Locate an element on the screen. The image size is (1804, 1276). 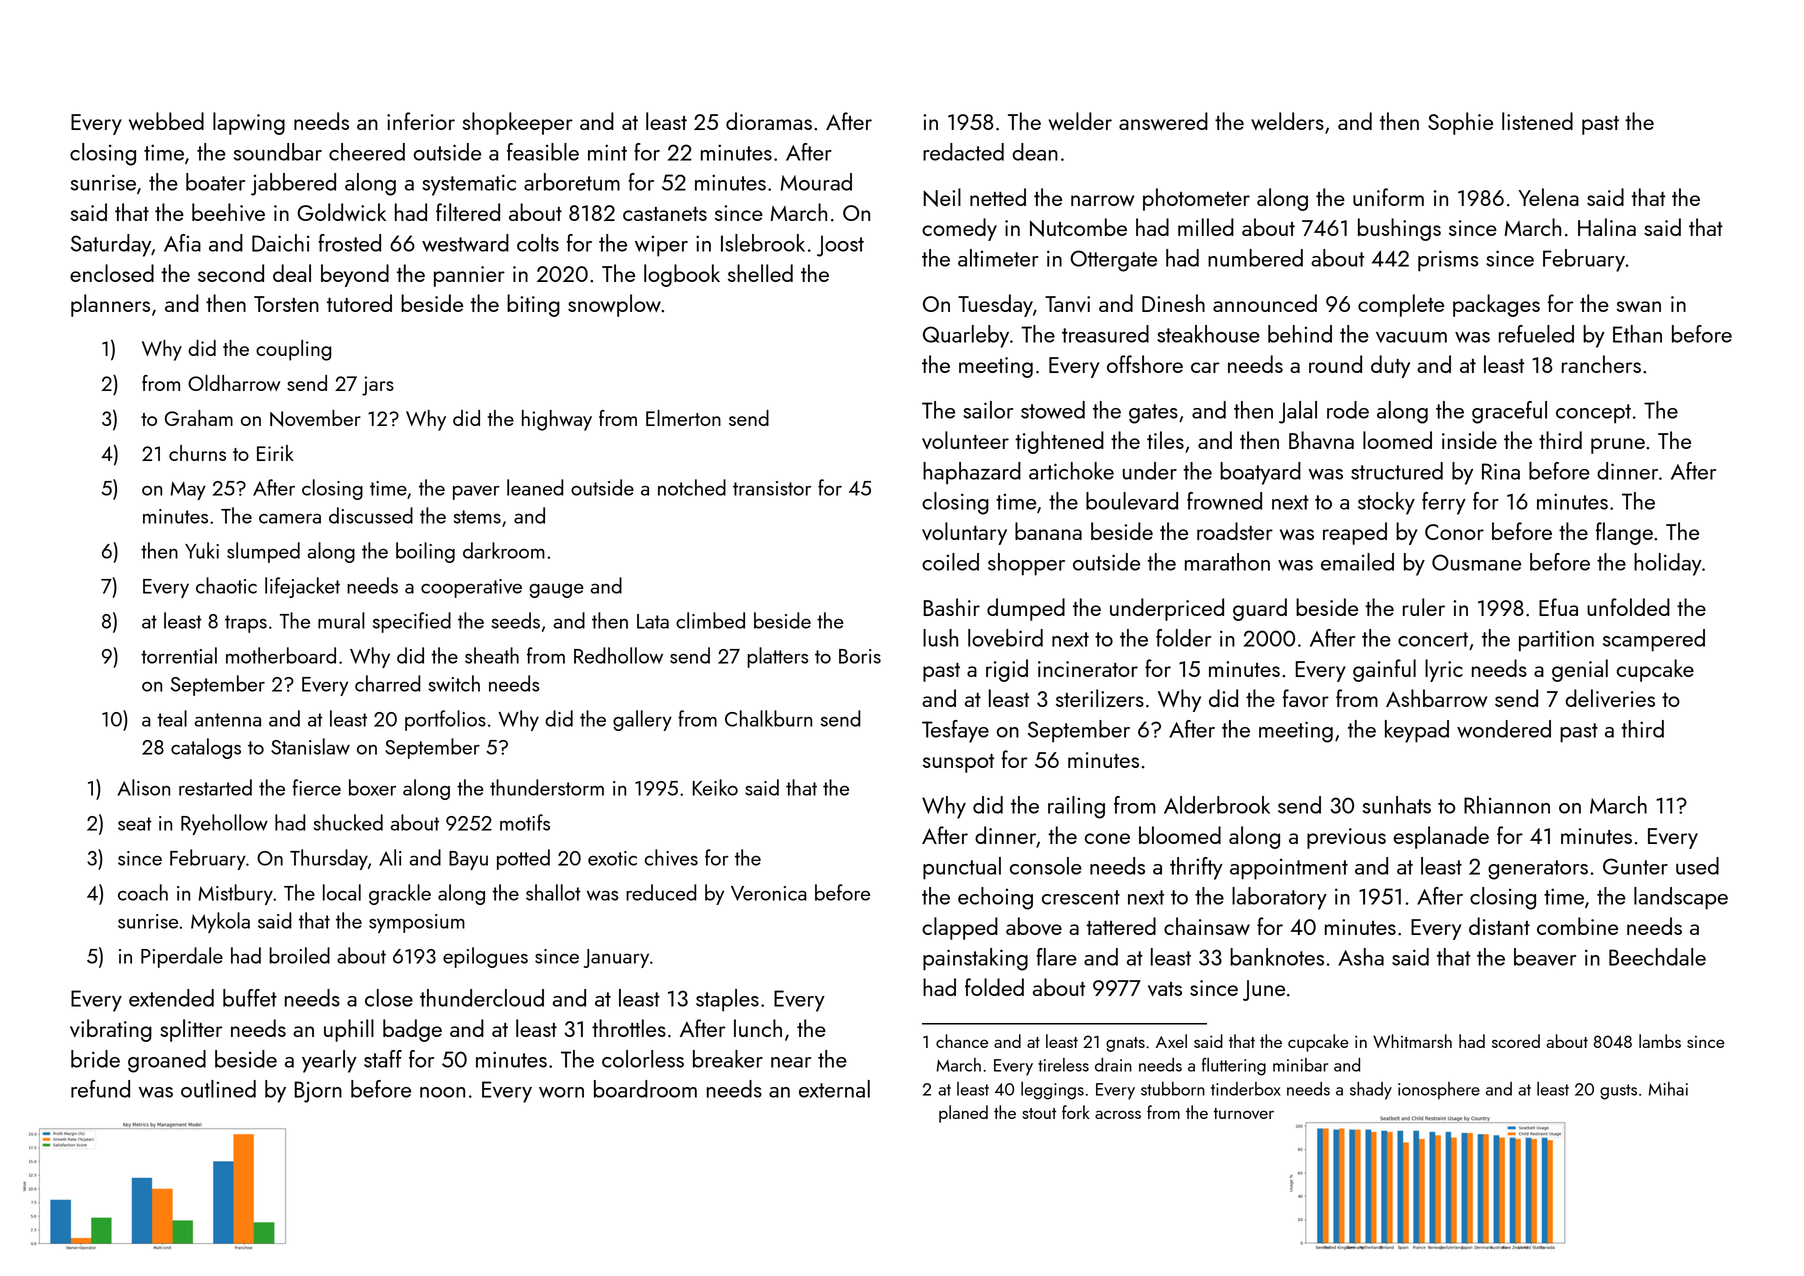
stowed is located at coordinates (1053, 410).
